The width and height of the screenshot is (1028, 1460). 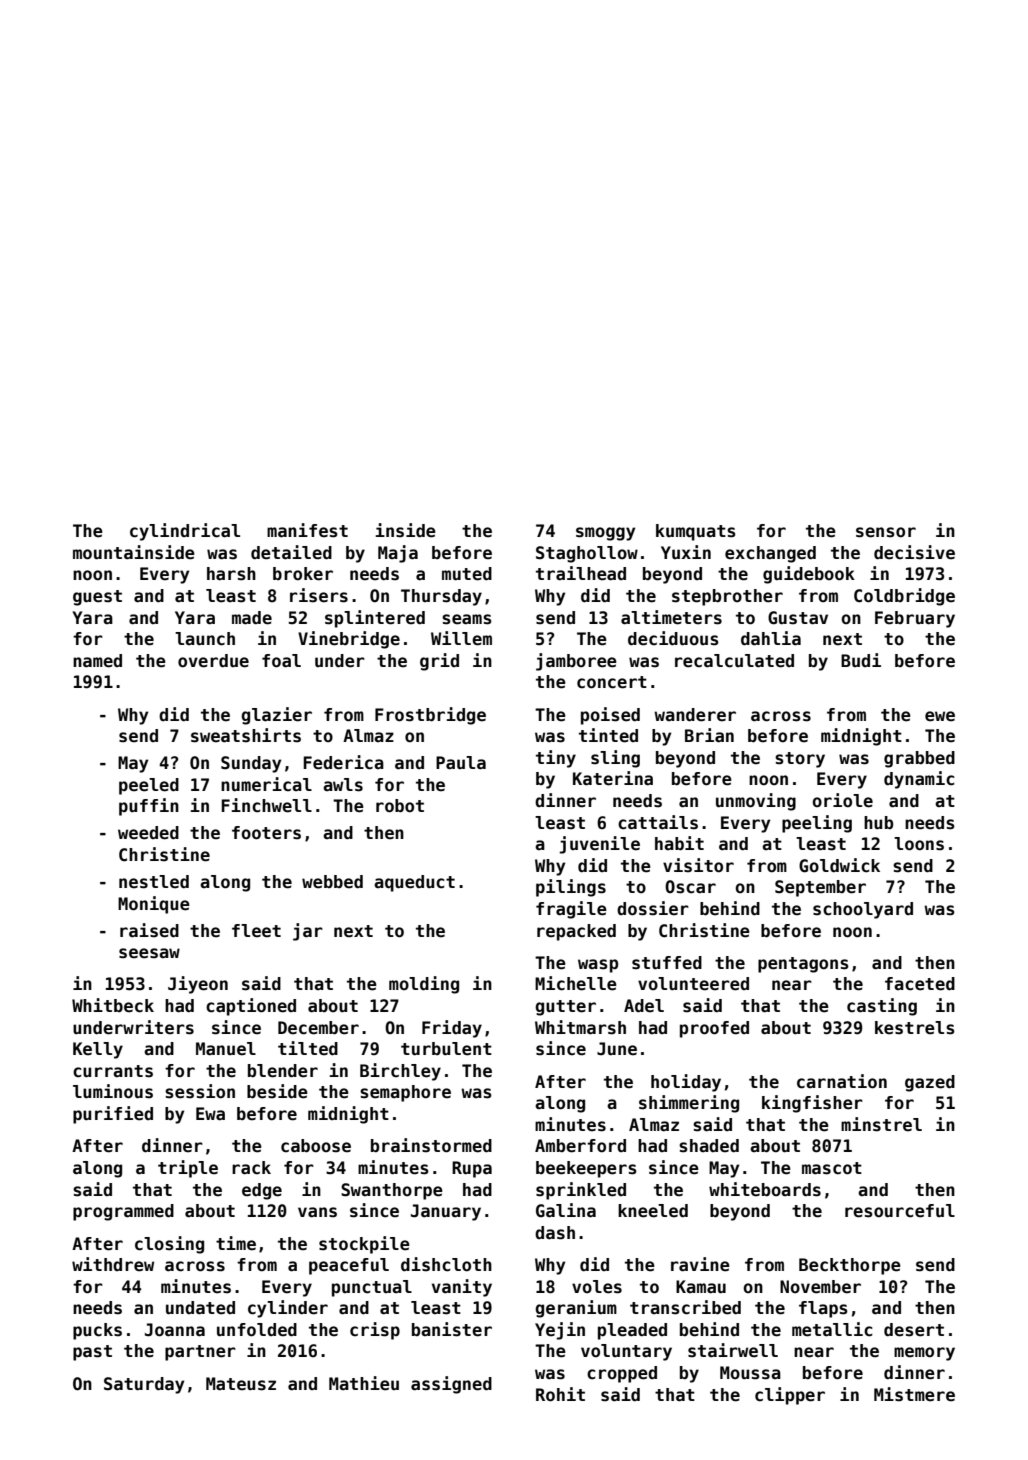 I want to click on pilings, so click(x=571, y=888).
